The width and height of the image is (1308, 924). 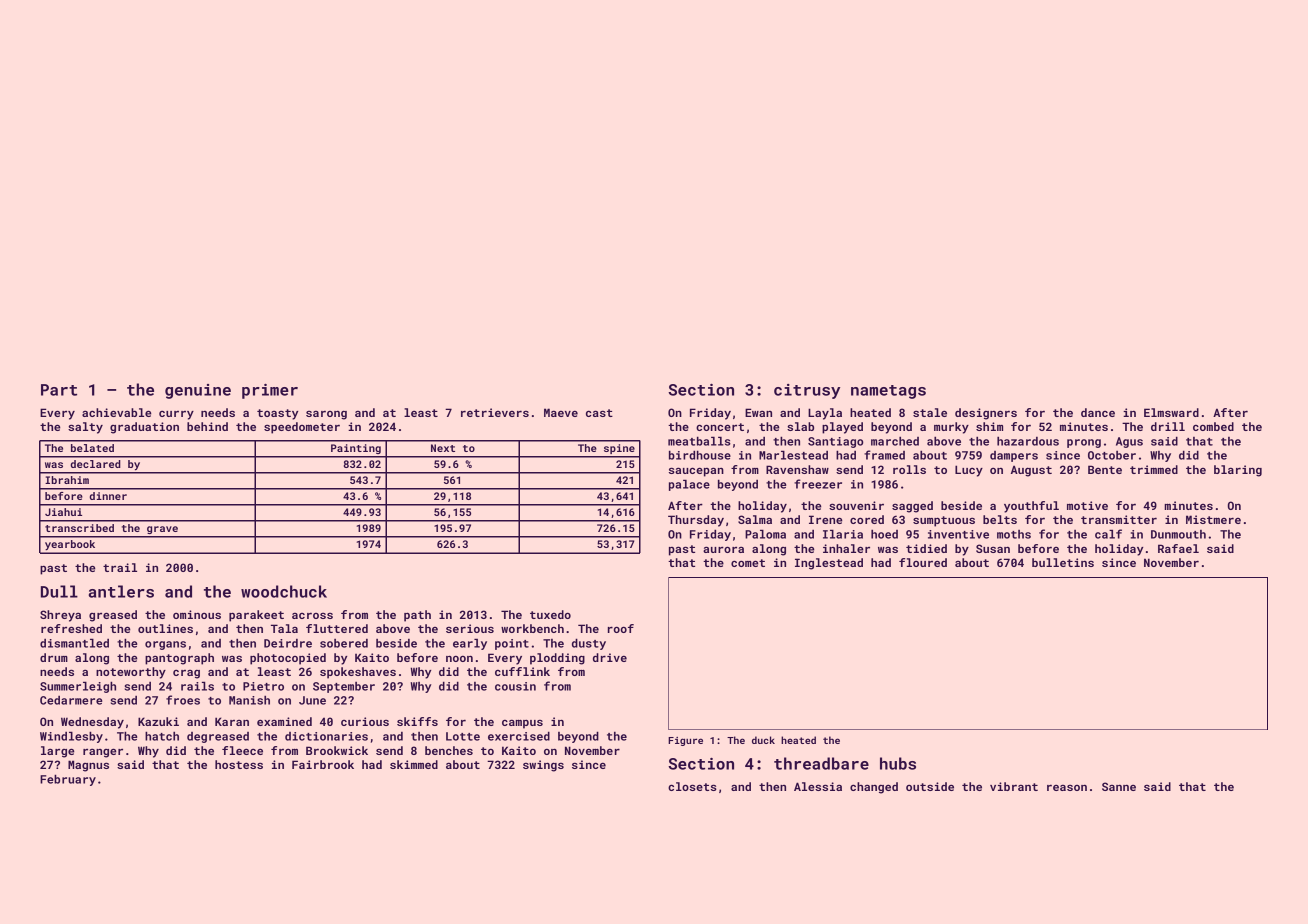 What do you see at coordinates (495, 412) in the image?
I see `retrievers` at bounding box center [495, 412].
